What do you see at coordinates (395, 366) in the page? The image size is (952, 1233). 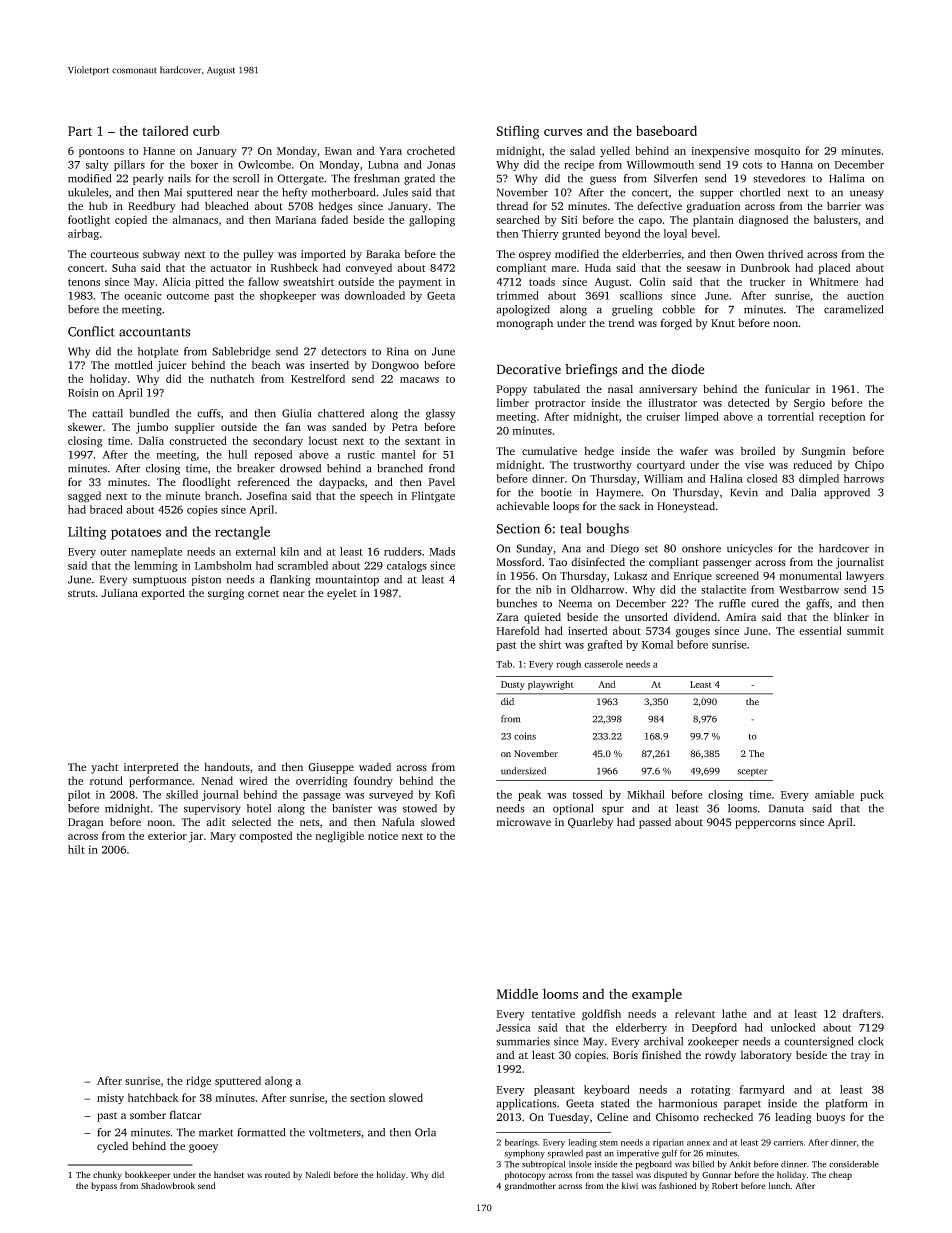 I see `Dongwoo` at bounding box center [395, 366].
